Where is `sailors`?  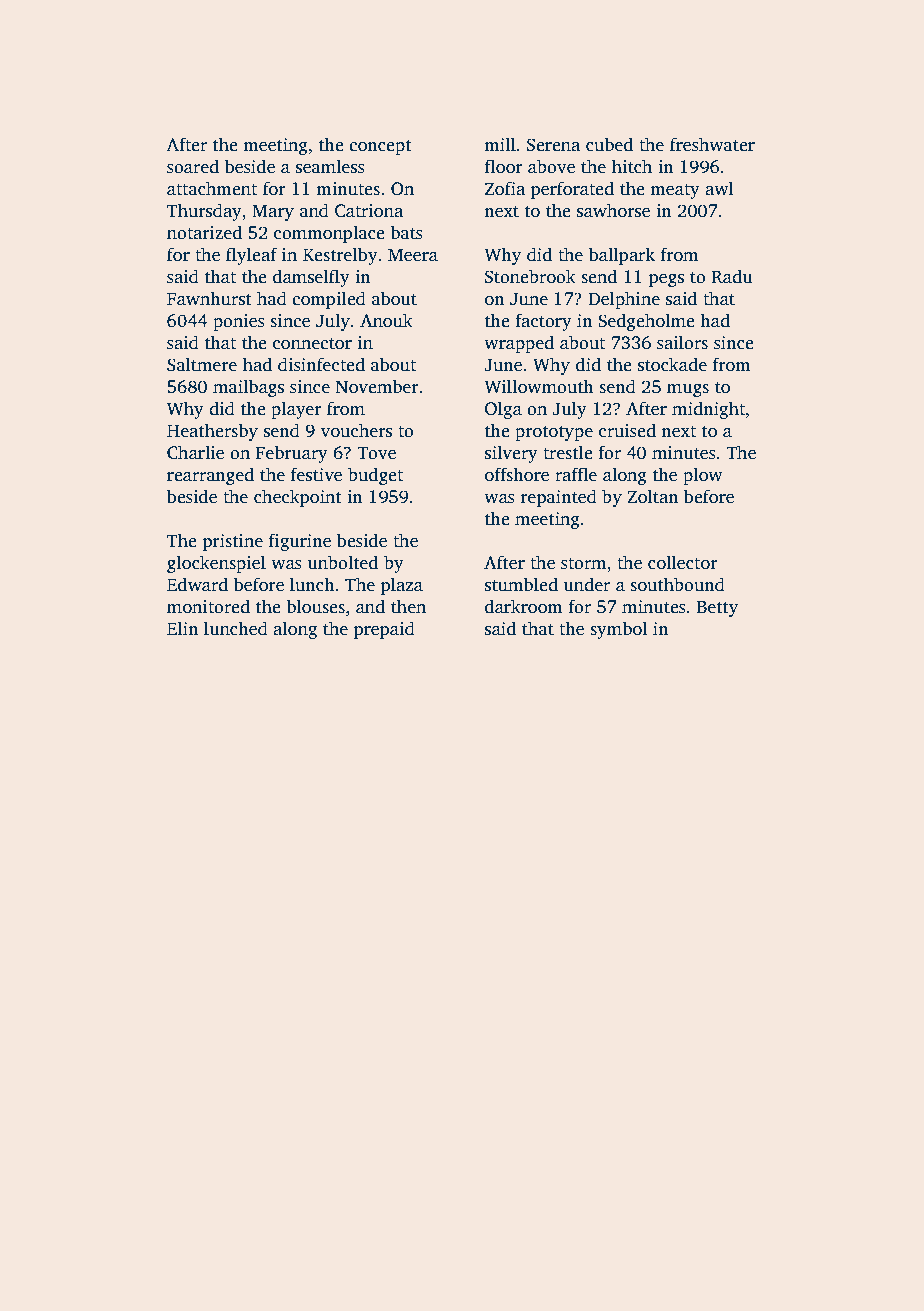
sailors is located at coordinates (682, 342).
